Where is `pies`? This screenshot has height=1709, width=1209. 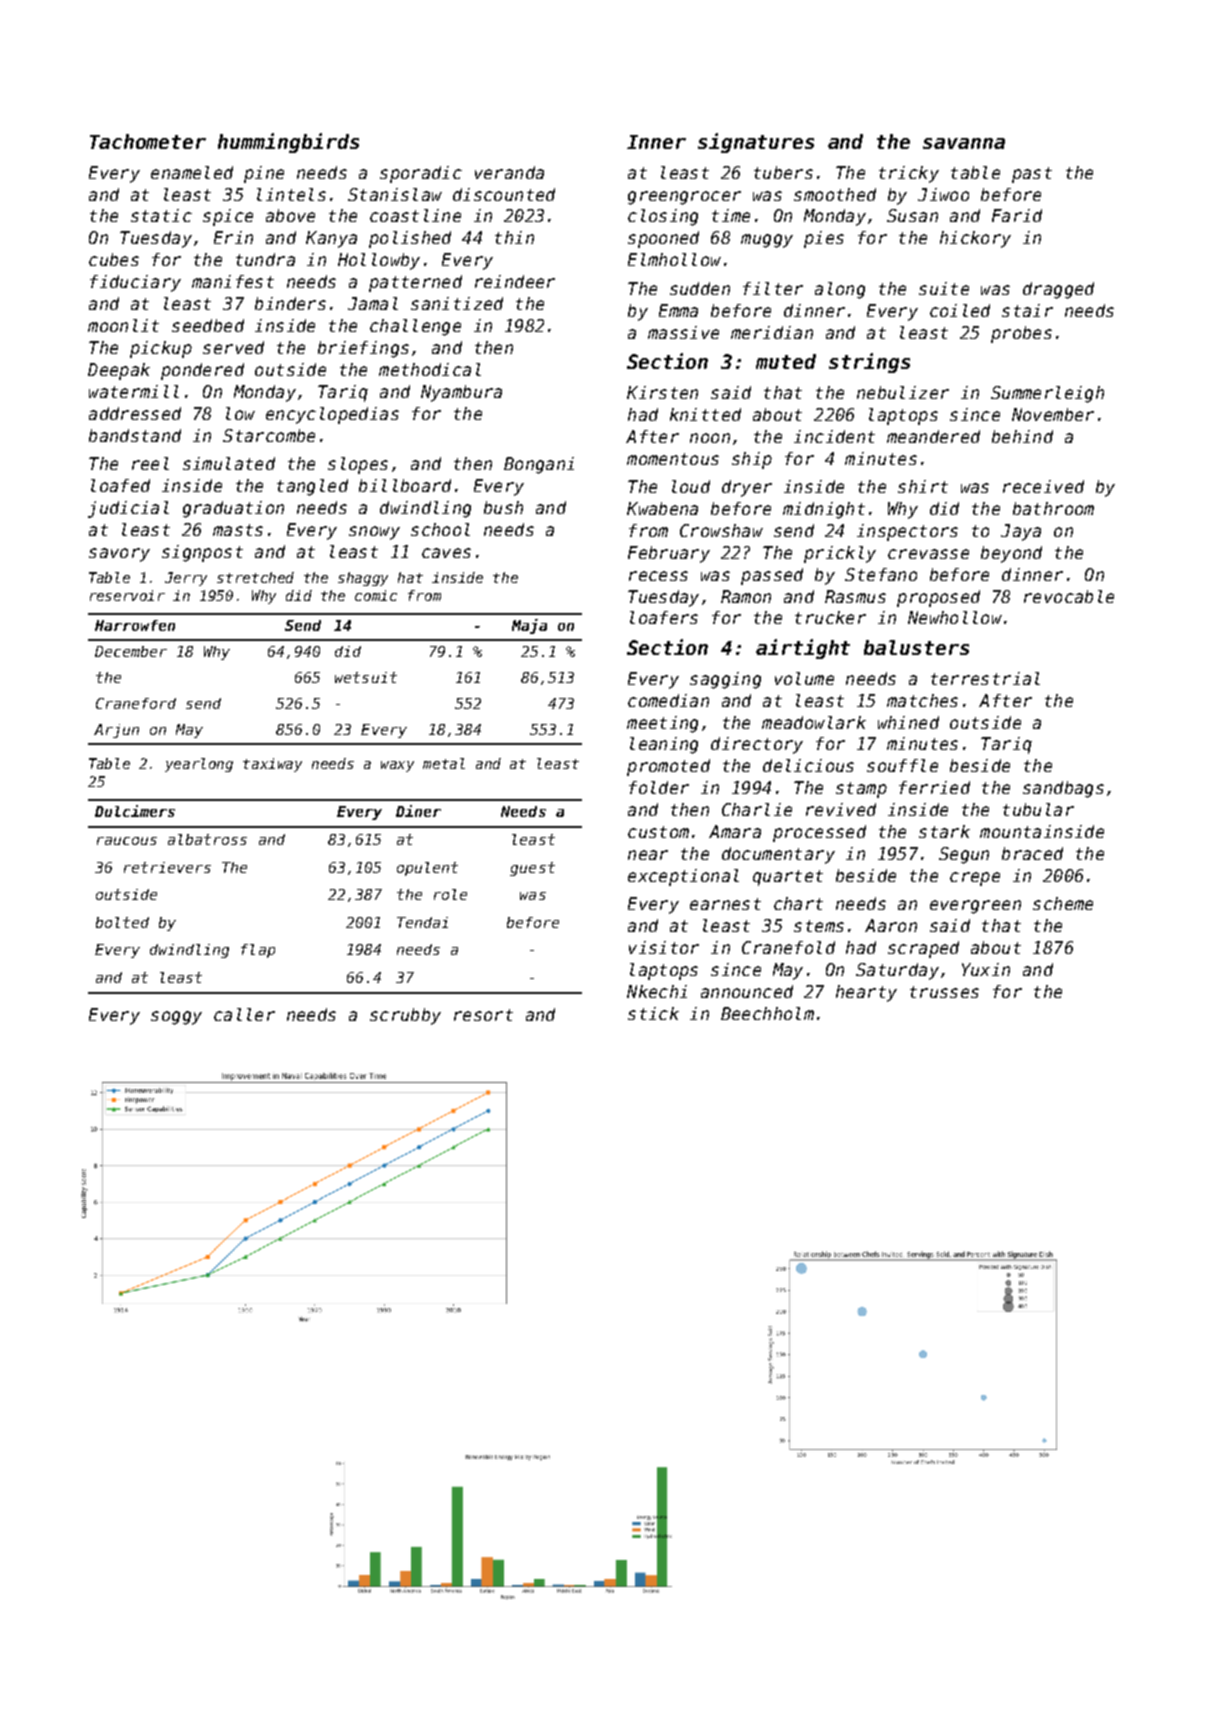 pies is located at coordinates (824, 239).
